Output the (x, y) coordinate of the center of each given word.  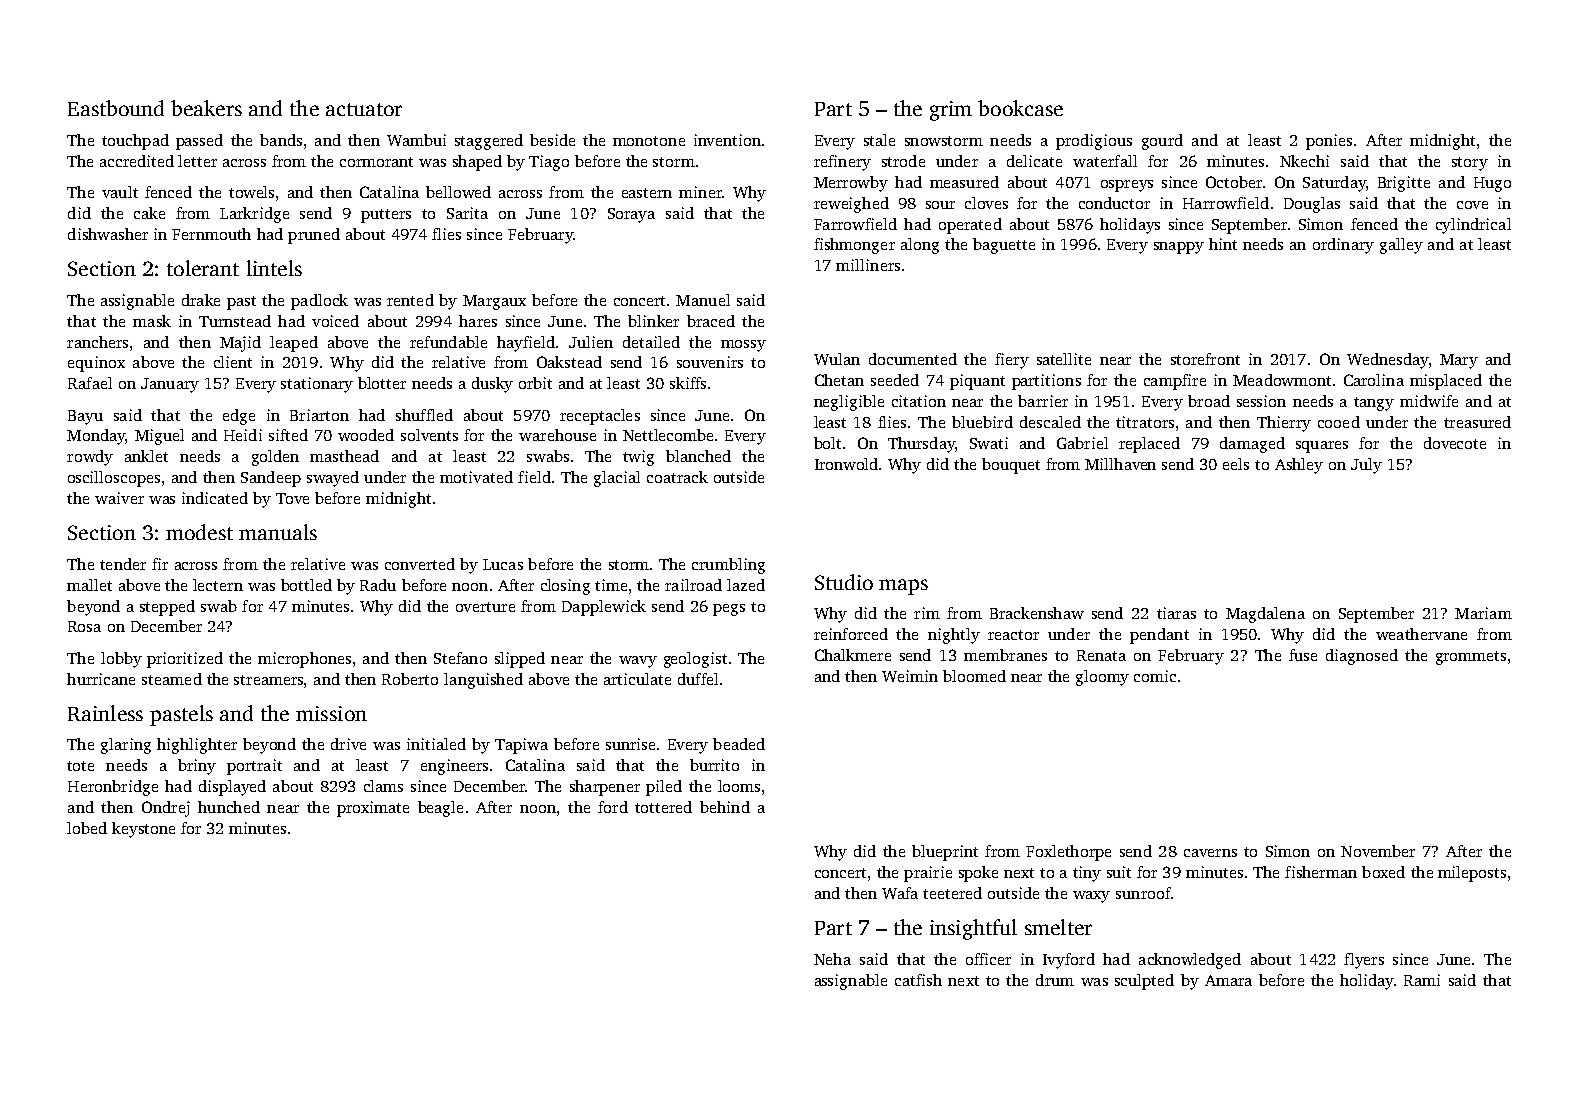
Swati (989, 443)
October (1234, 182)
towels (251, 192)
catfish (918, 980)
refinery (842, 163)
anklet (146, 456)
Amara (1228, 980)
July (1366, 466)
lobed (87, 828)
